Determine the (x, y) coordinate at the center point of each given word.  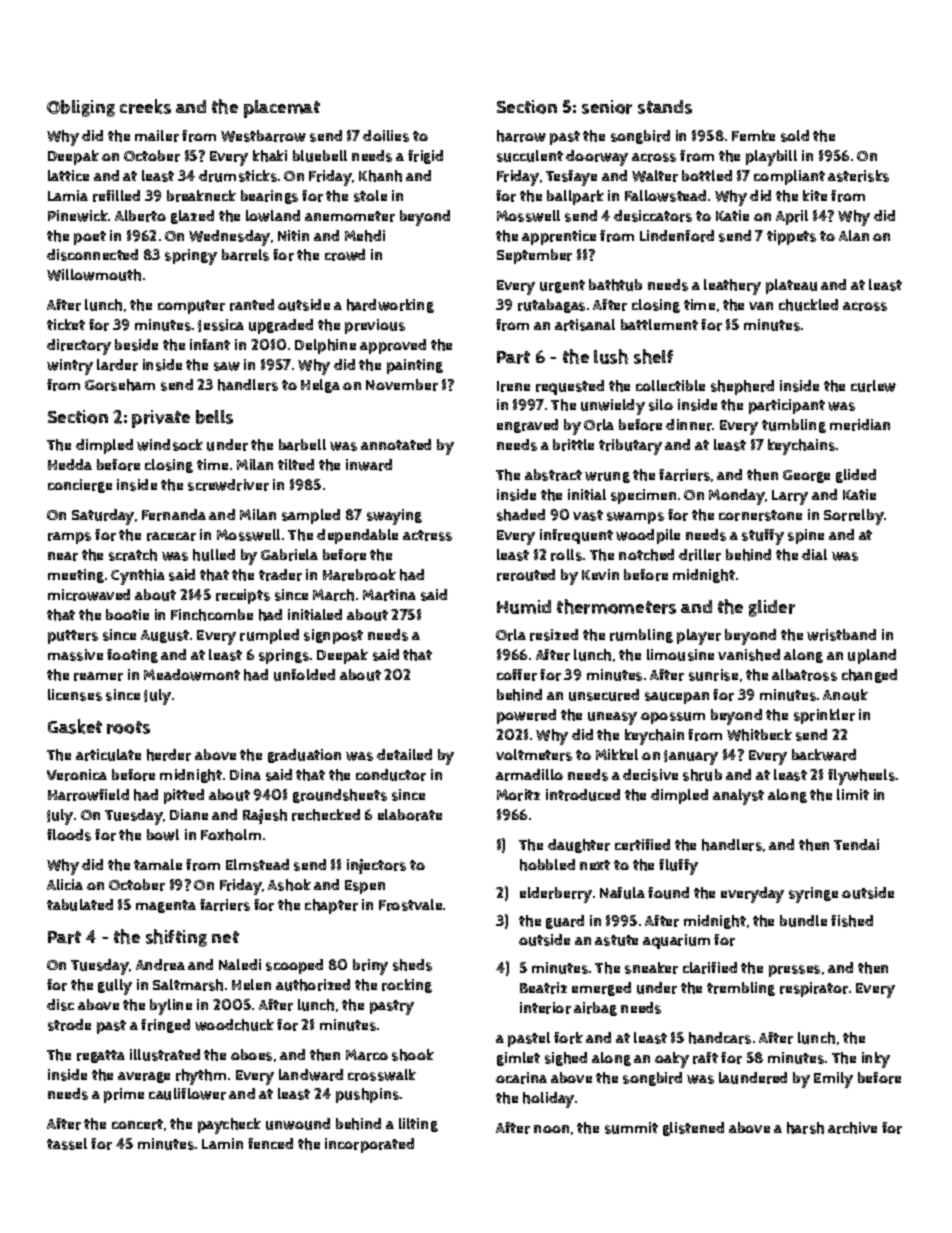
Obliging (81, 108)
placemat (282, 109)
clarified (710, 968)
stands (665, 107)
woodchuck (234, 1025)
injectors (376, 866)
